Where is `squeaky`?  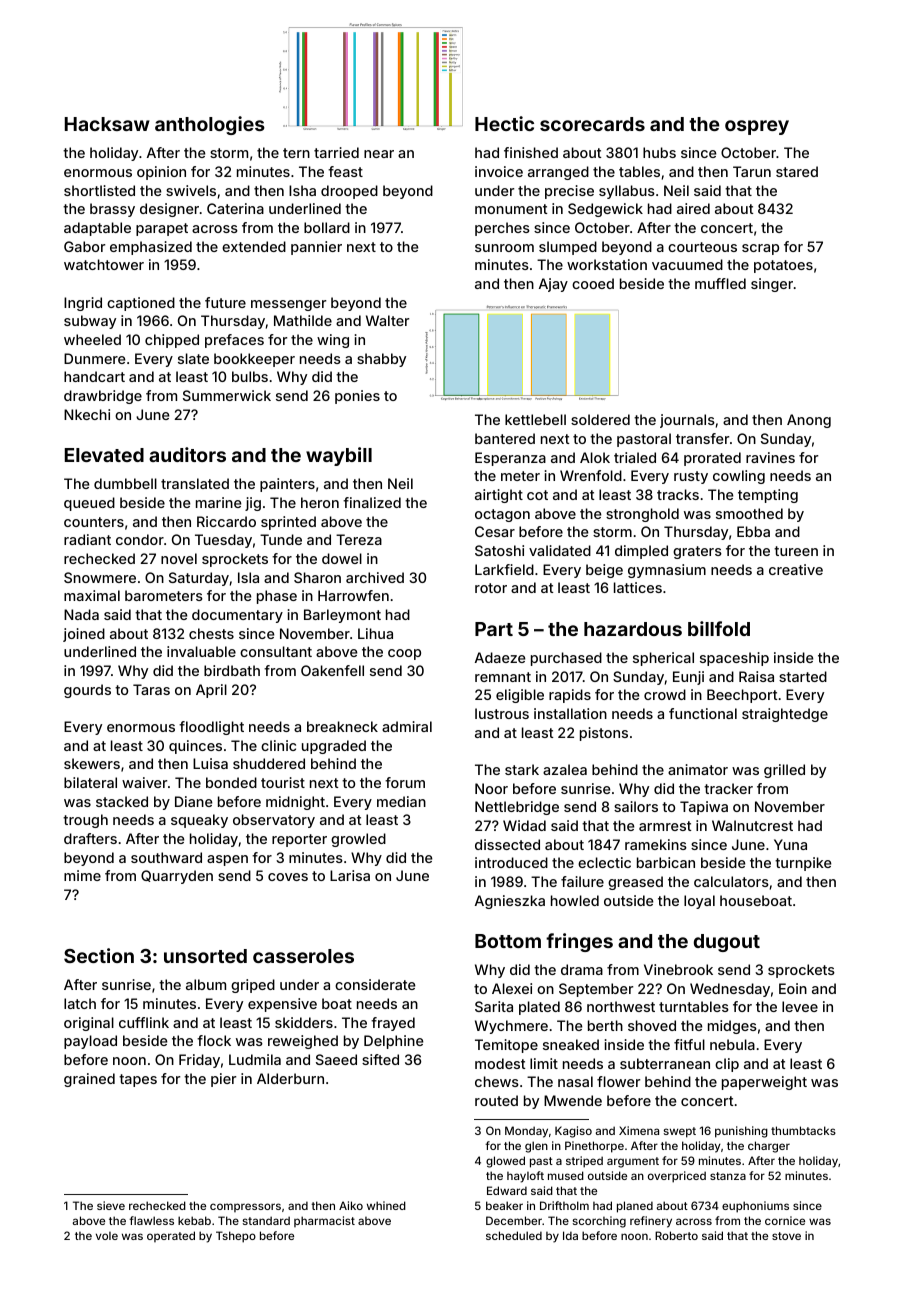
squeaky is located at coordinates (199, 821).
